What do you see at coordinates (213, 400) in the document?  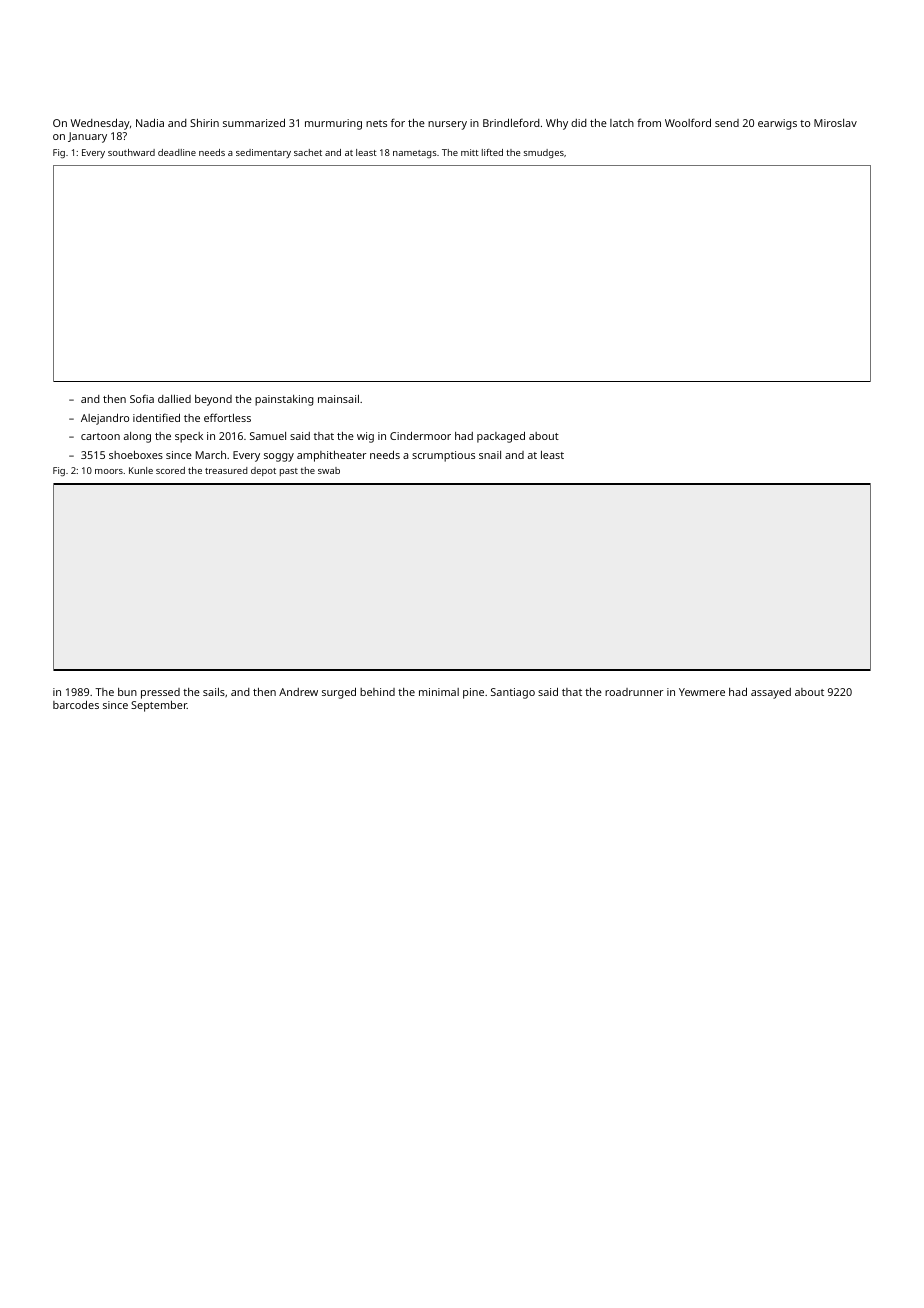 I see `beyond` at bounding box center [213, 400].
